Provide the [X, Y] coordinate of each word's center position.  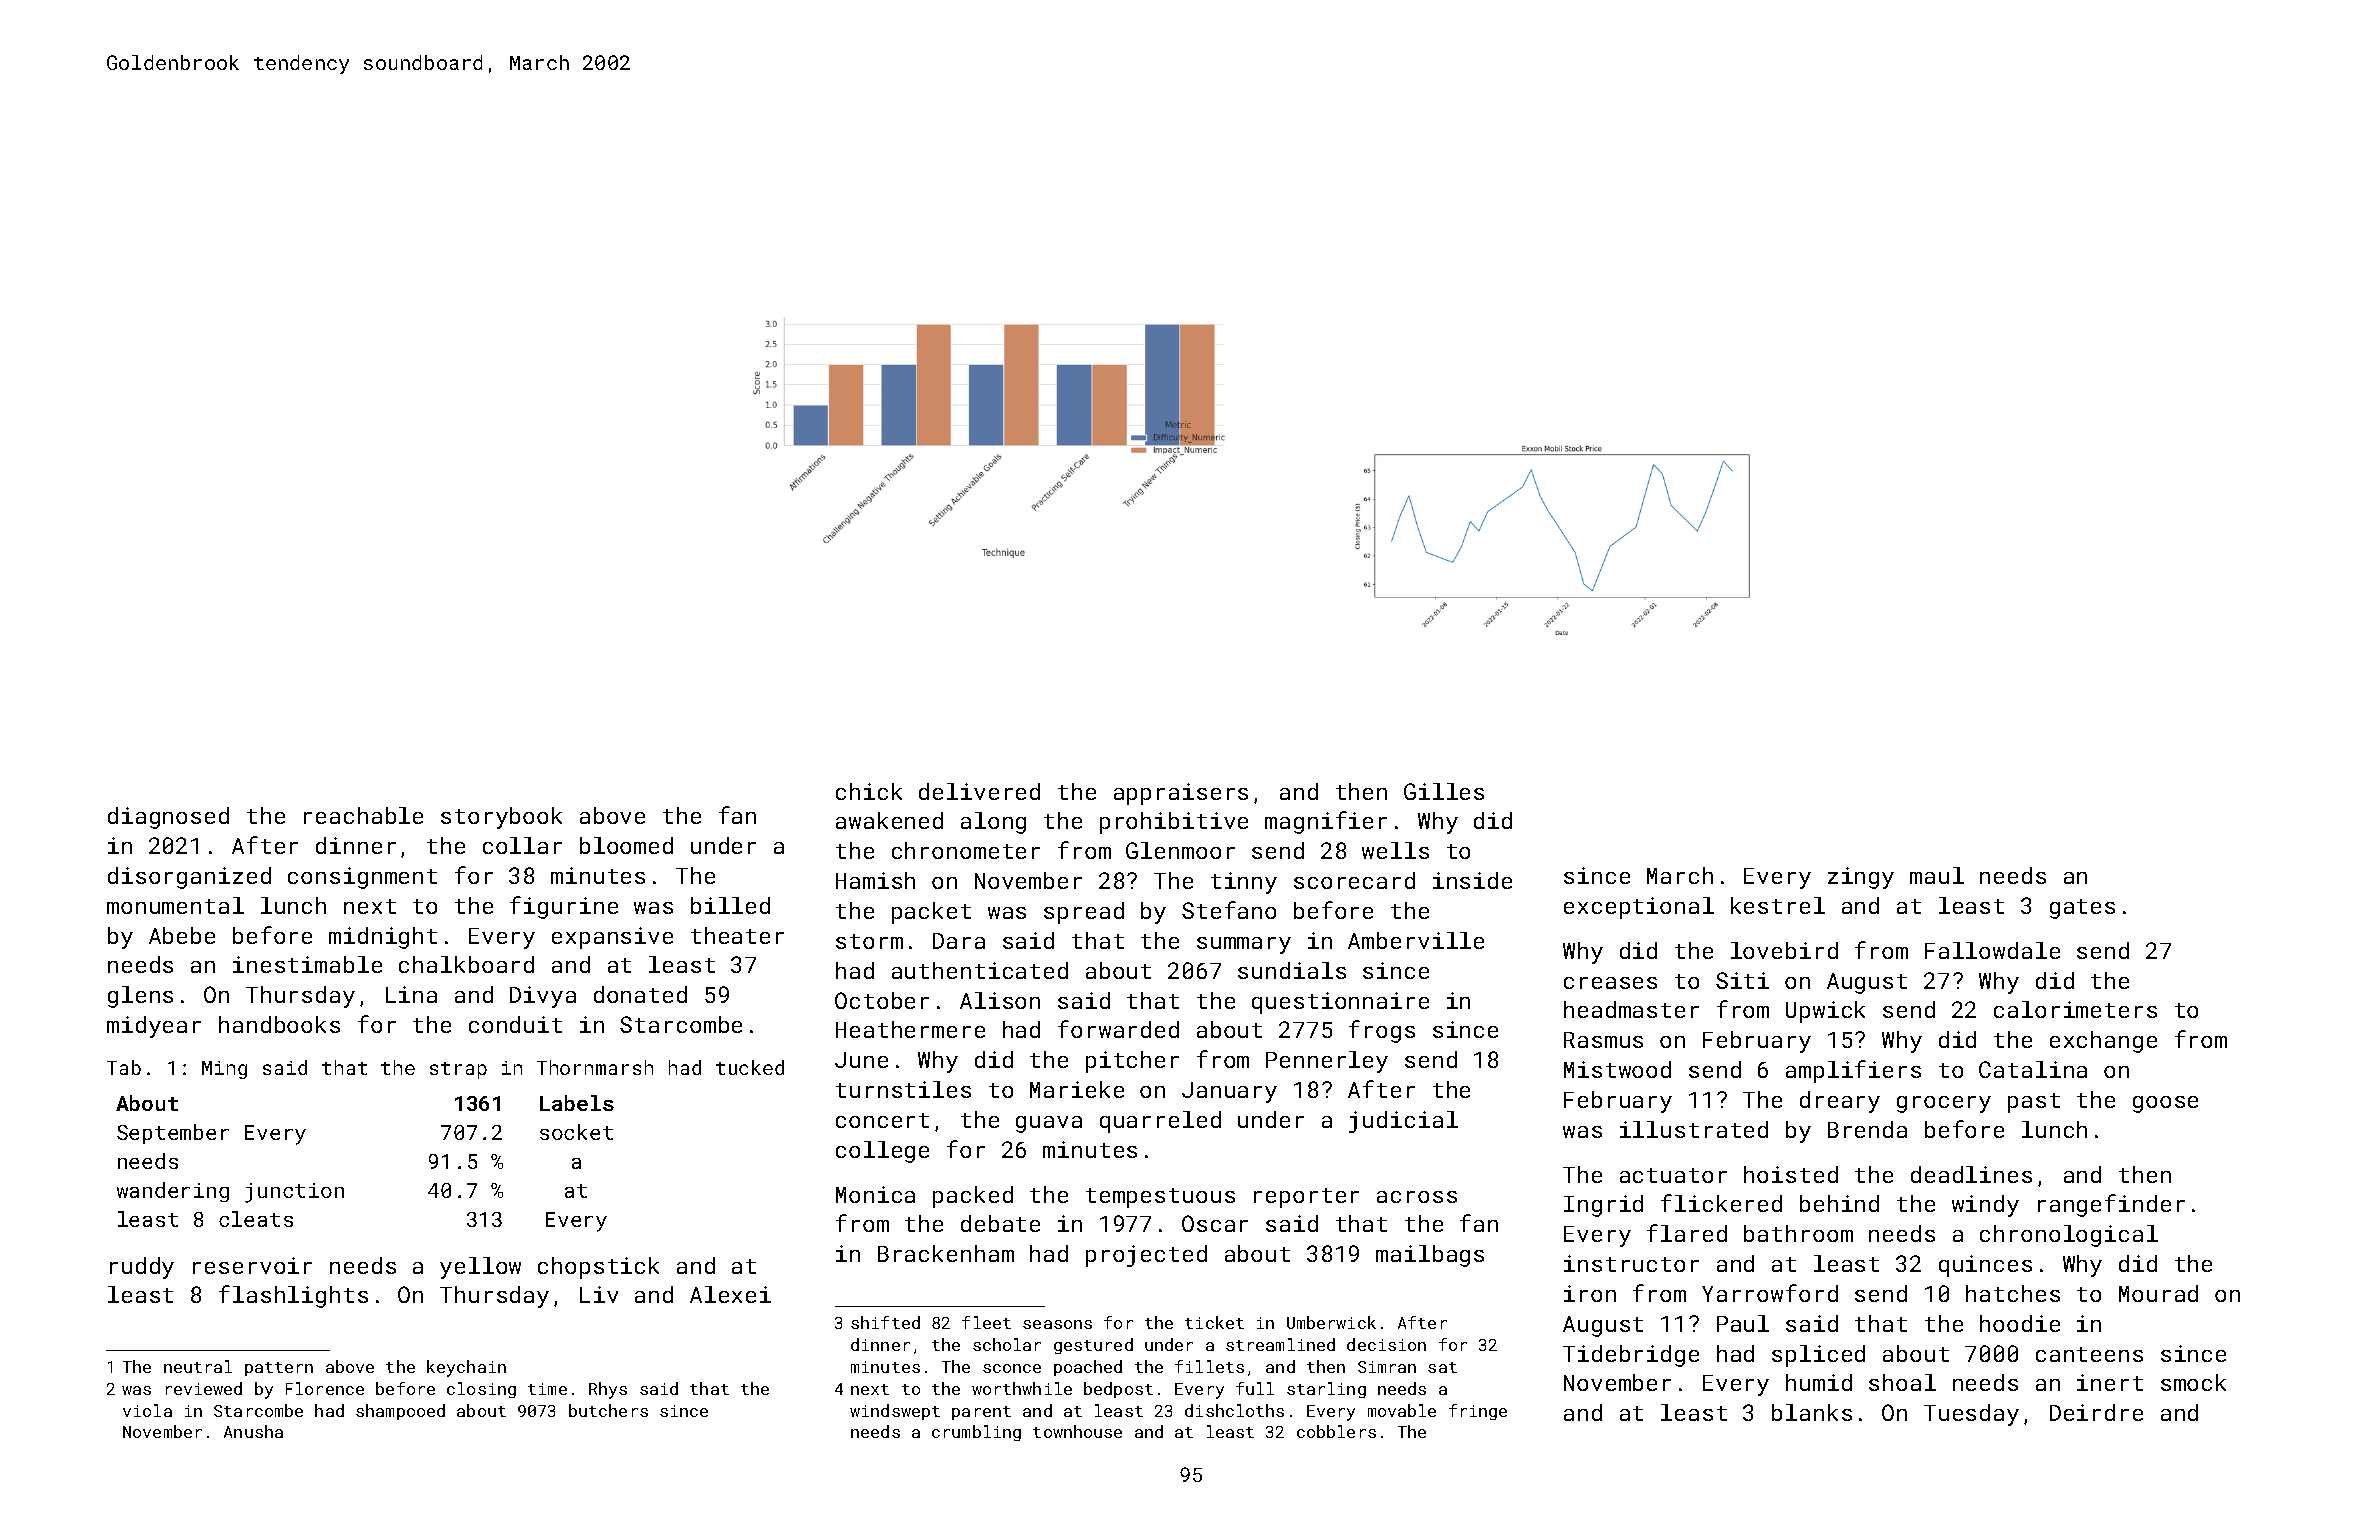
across [1417, 1197]
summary [1244, 945]
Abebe [182, 935]
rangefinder [2111, 1205]
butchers [608, 1410]
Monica [875, 1194]
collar [522, 845]
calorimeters [2075, 1009]
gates [2082, 909]
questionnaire [1340, 1003]
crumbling [976, 1433]
